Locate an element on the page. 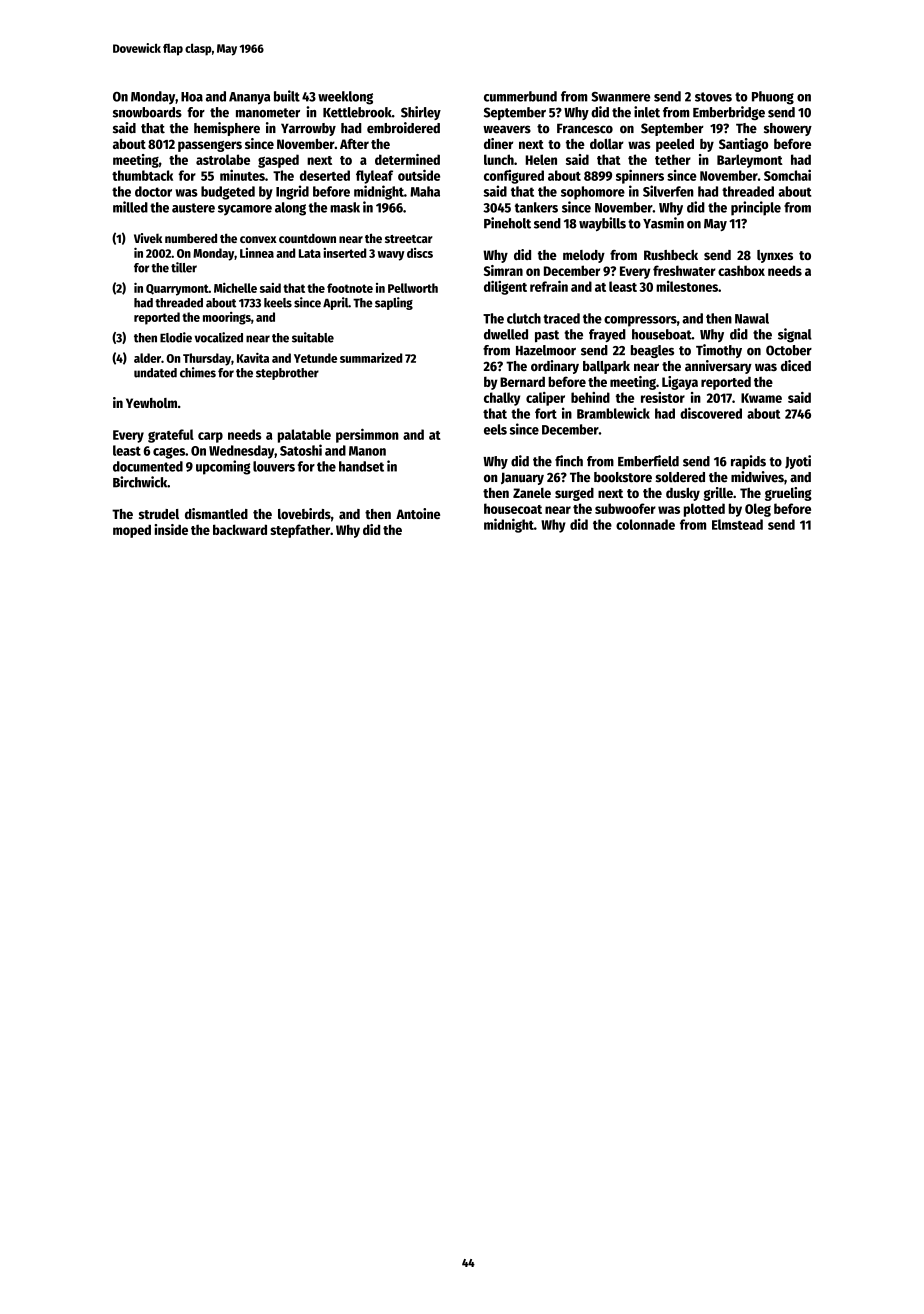 The height and width of the document is (1314, 924). Hoa is located at coordinates (192, 97).
